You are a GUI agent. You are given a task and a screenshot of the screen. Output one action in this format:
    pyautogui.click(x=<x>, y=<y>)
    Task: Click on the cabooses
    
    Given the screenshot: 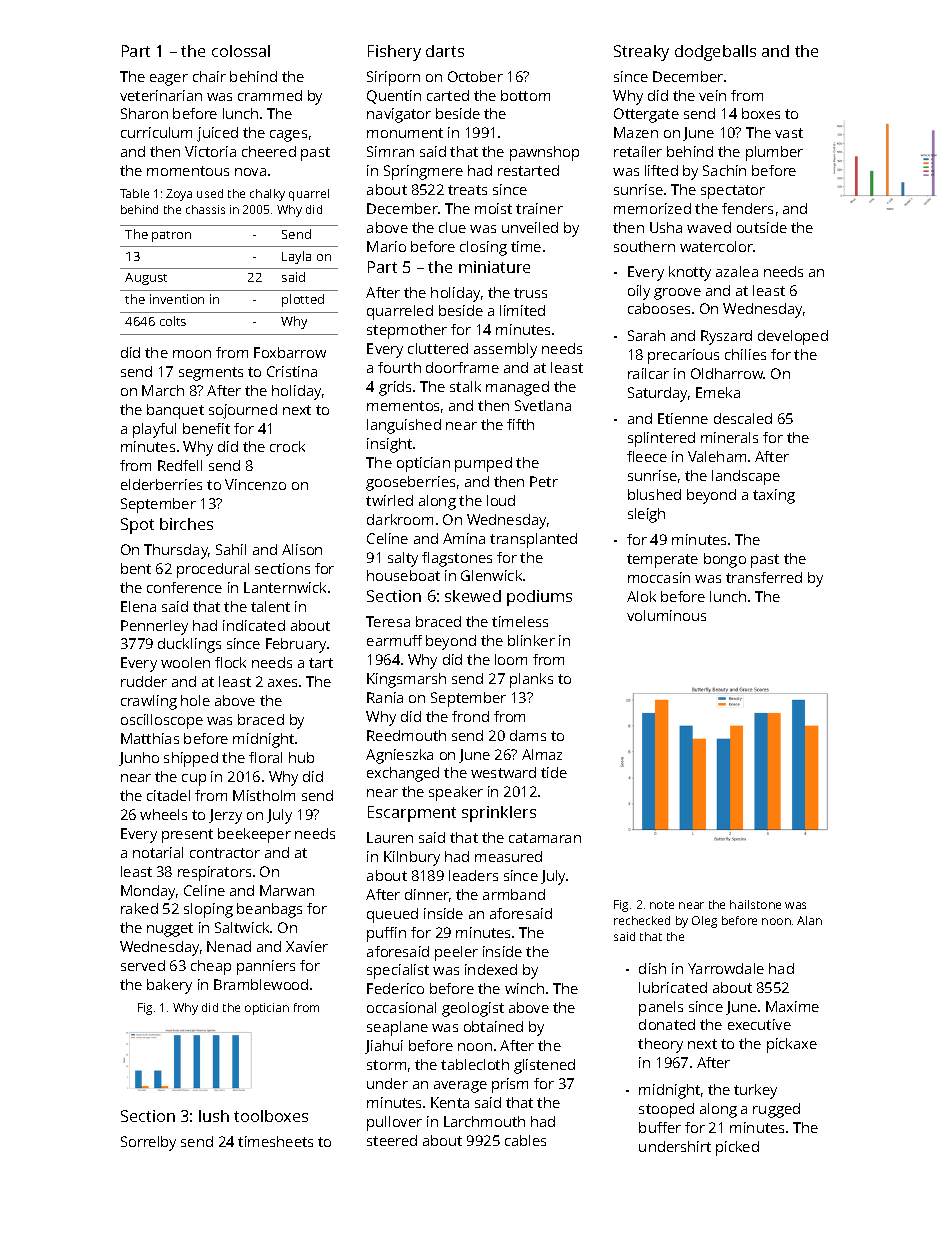 What is the action you would take?
    pyautogui.click(x=659, y=308)
